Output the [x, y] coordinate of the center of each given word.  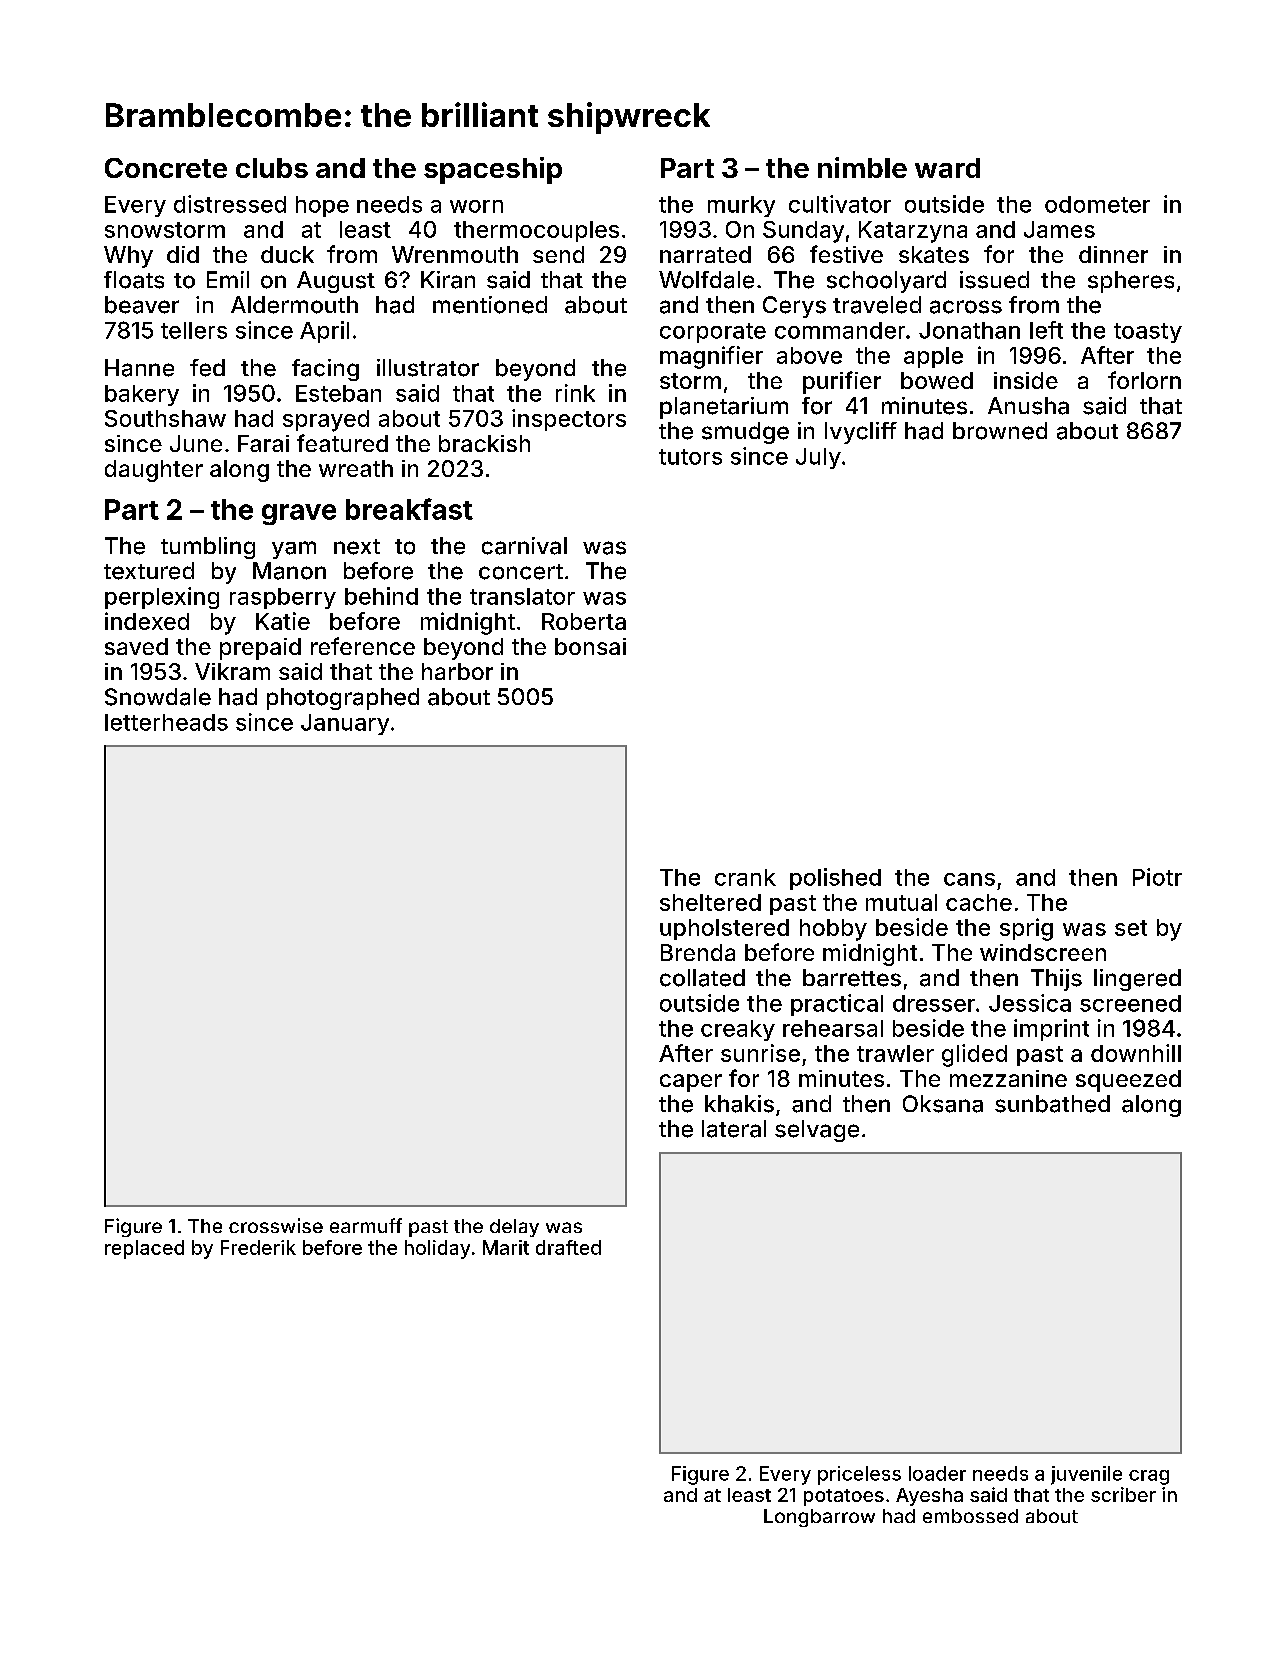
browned [1000, 431]
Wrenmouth [455, 254]
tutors [690, 457]
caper [691, 1083]
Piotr [1157, 877]
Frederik [258, 1247]
